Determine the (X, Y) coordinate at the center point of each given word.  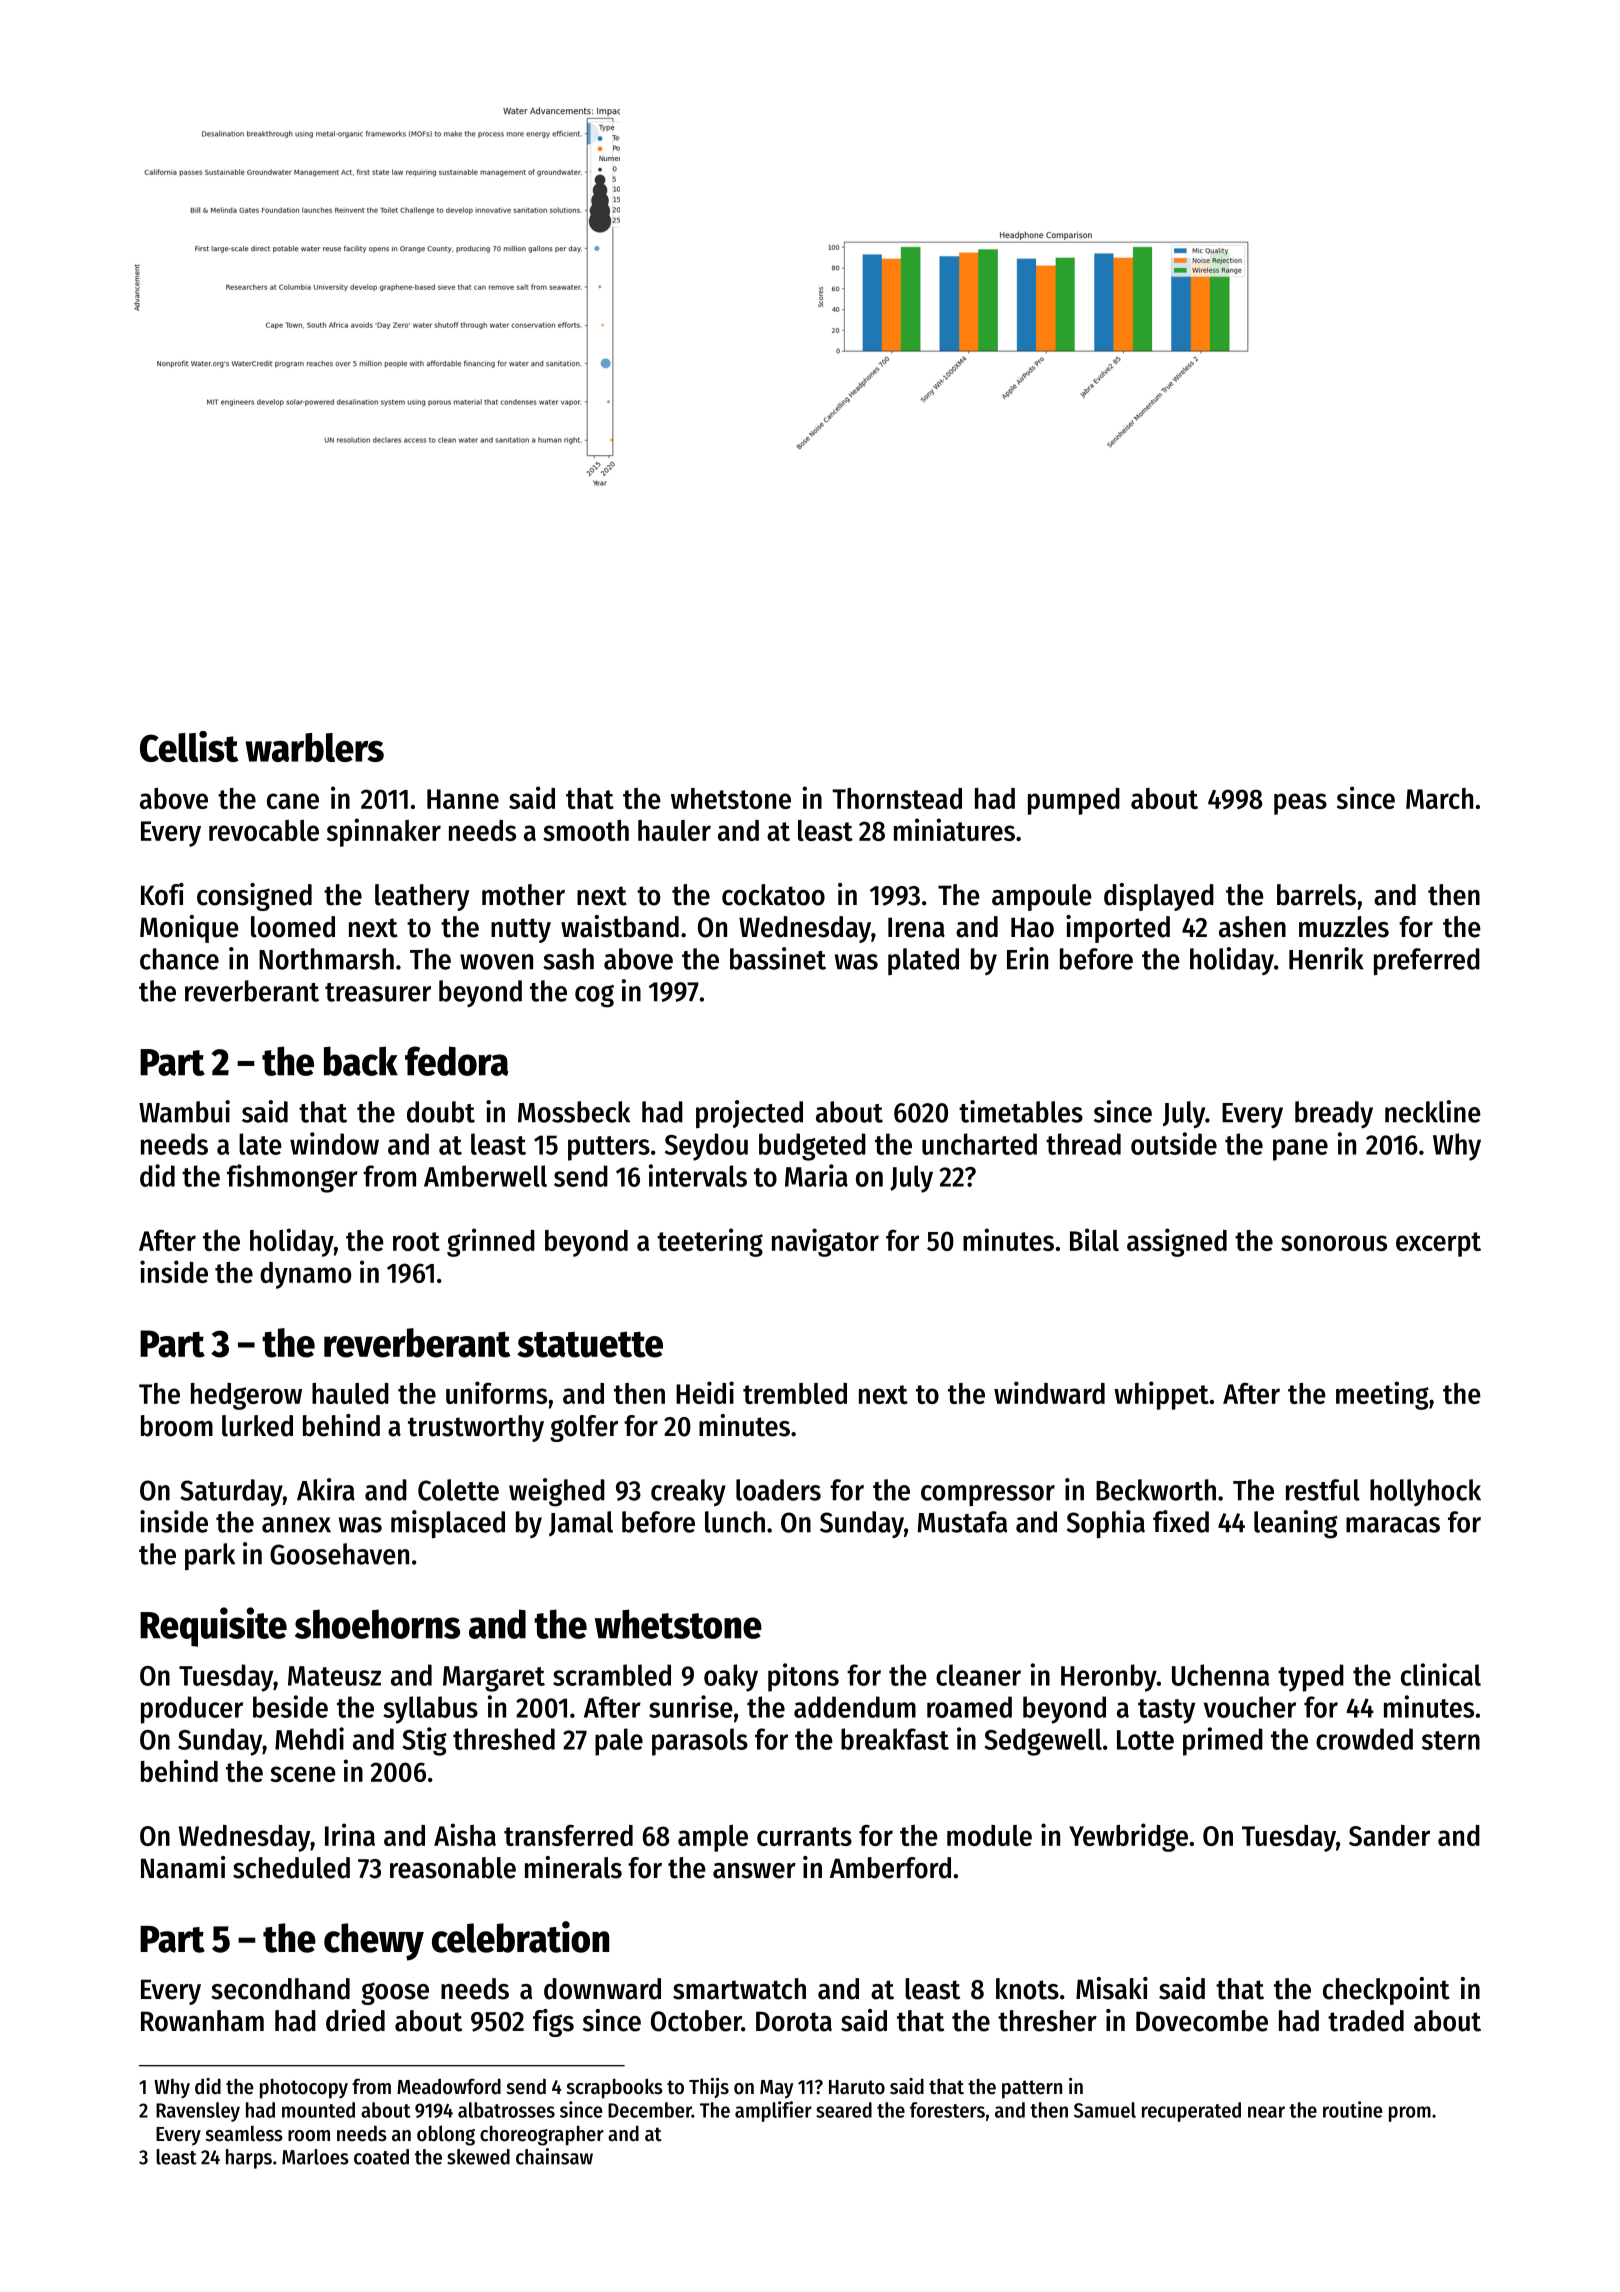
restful (1323, 1490)
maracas (1393, 1525)
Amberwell (485, 1176)
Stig (424, 1741)
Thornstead (897, 798)
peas (1300, 804)
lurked (257, 1426)
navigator (825, 1242)
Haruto (857, 2087)
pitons (803, 1677)
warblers (314, 747)
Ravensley (198, 2112)
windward (1049, 1392)
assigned (1177, 1242)
